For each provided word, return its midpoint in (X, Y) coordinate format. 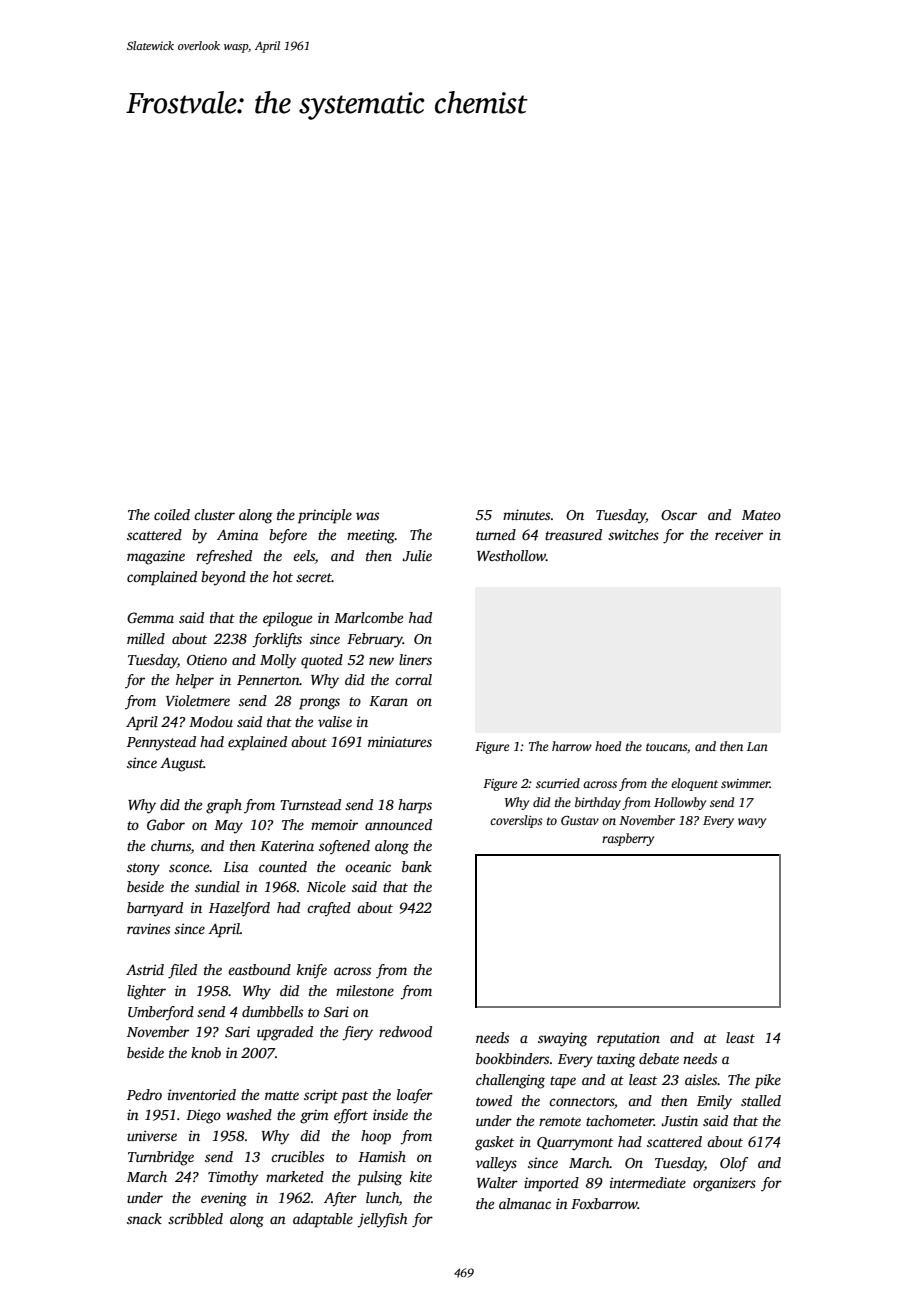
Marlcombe (368, 617)
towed (494, 1100)
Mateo (761, 515)
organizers (724, 1184)
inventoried (202, 1094)
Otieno (207, 659)
